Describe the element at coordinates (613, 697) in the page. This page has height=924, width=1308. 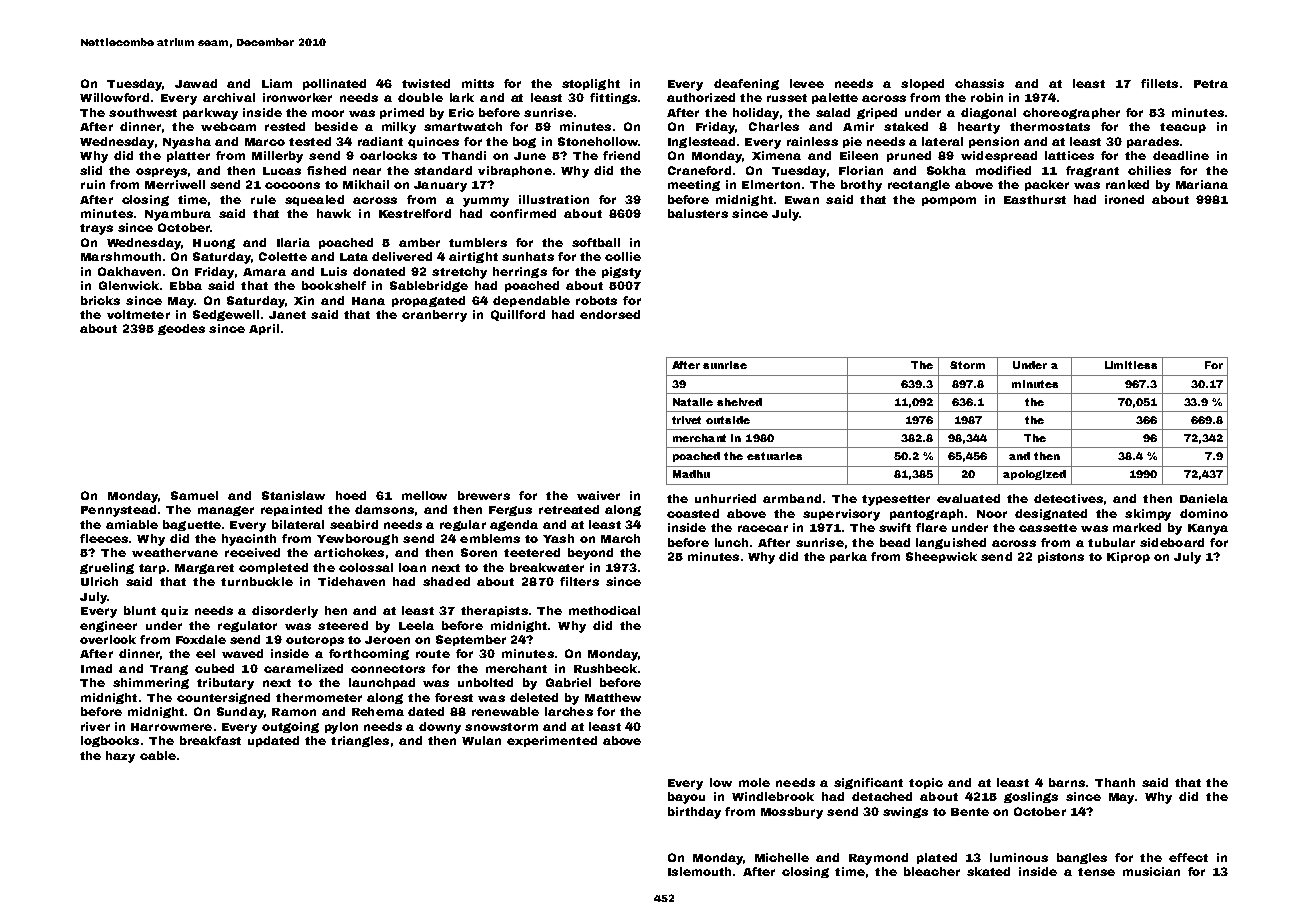
I see `Matthew` at that location.
